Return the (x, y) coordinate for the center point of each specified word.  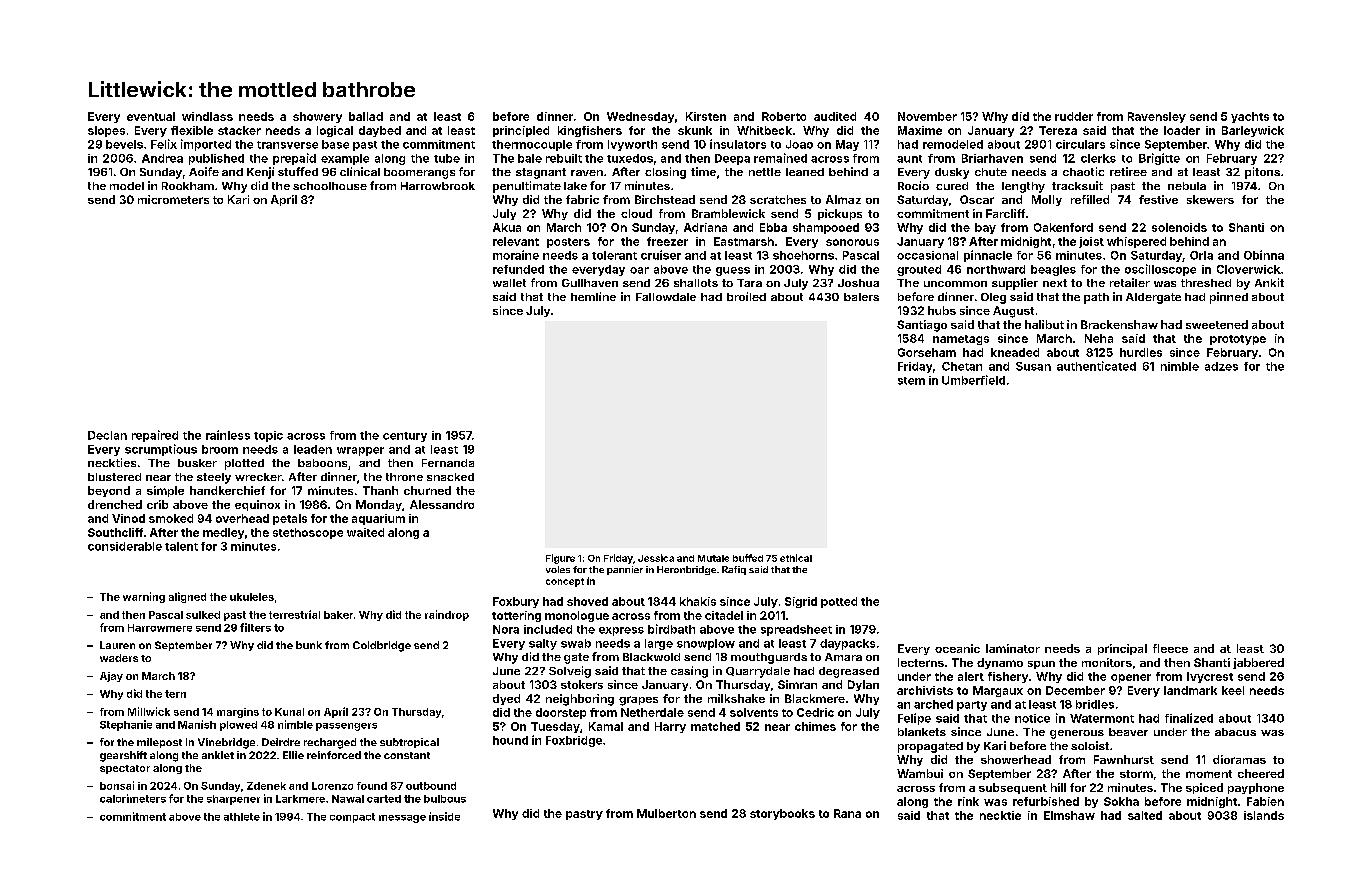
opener (1131, 678)
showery (317, 117)
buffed (748, 558)
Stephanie (126, 725)
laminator (1013, 648)
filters (255, 627)
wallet (509, 283)
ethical (796, 558)
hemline (593, 296)
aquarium (378, 519)
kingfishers (590, 131)
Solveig (570, 672)
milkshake (736, 698)
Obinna (1264, 255)
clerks (1098, 158)
